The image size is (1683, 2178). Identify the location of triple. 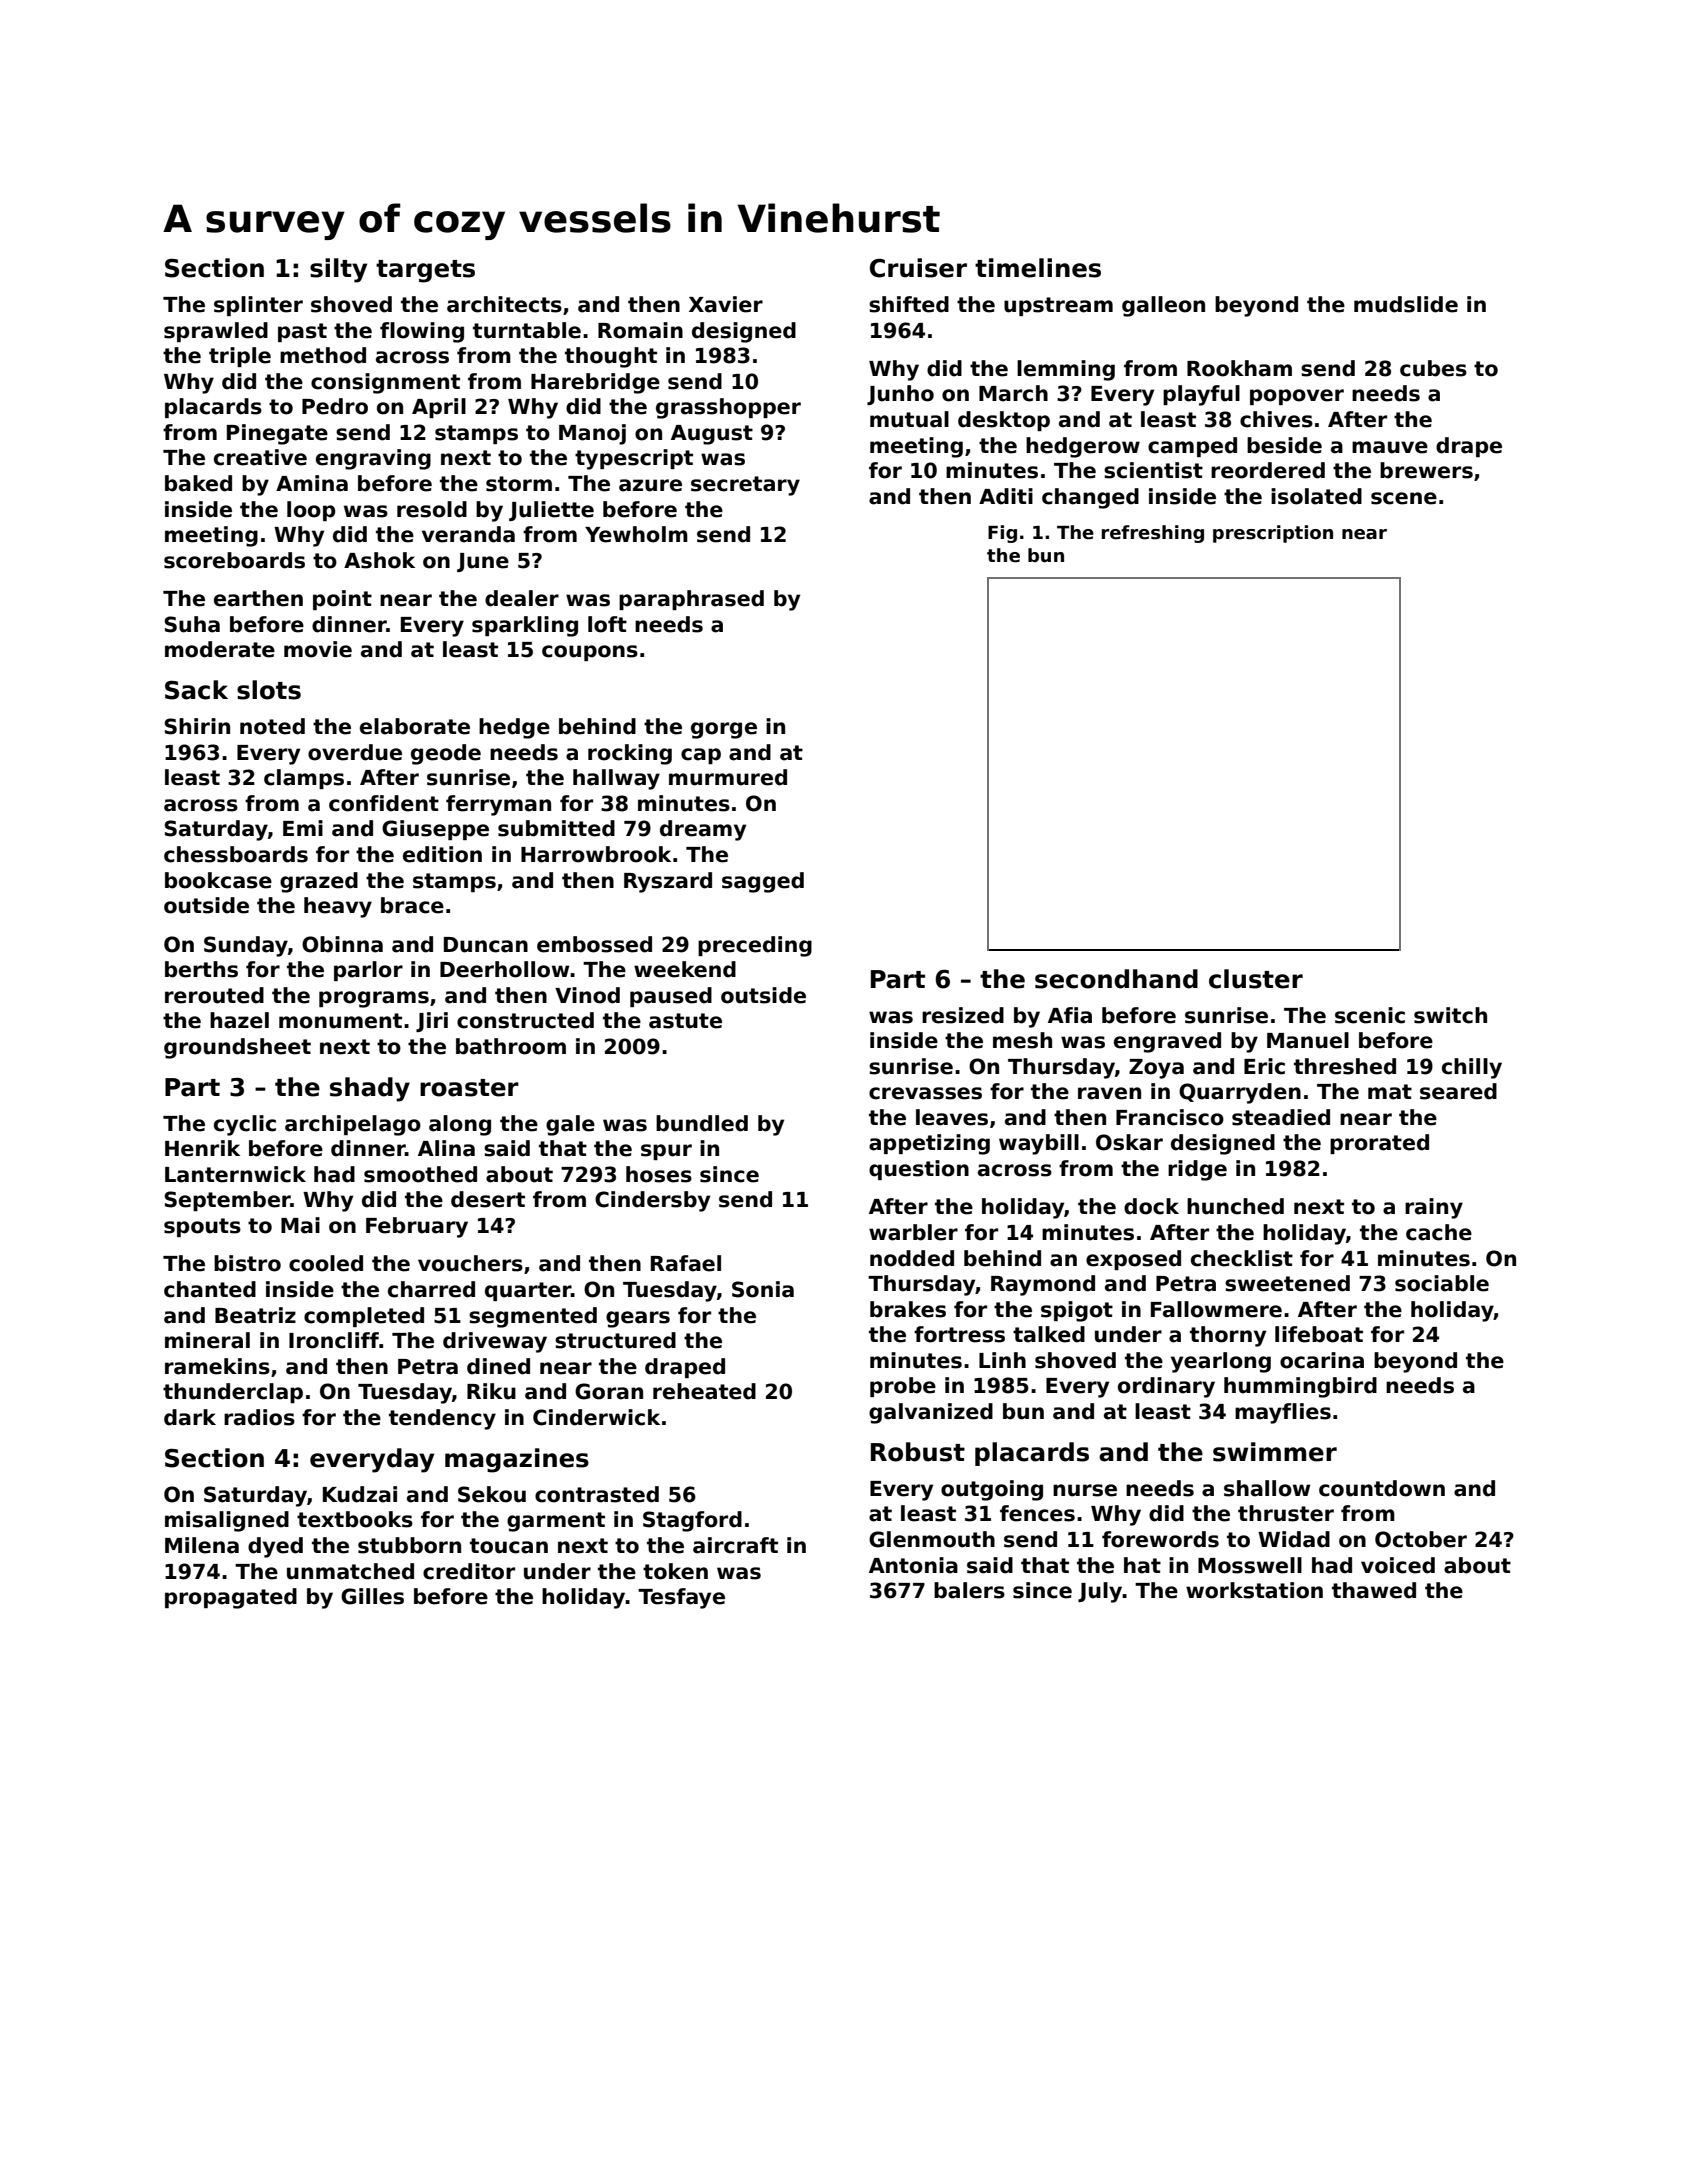
(240, 357).
